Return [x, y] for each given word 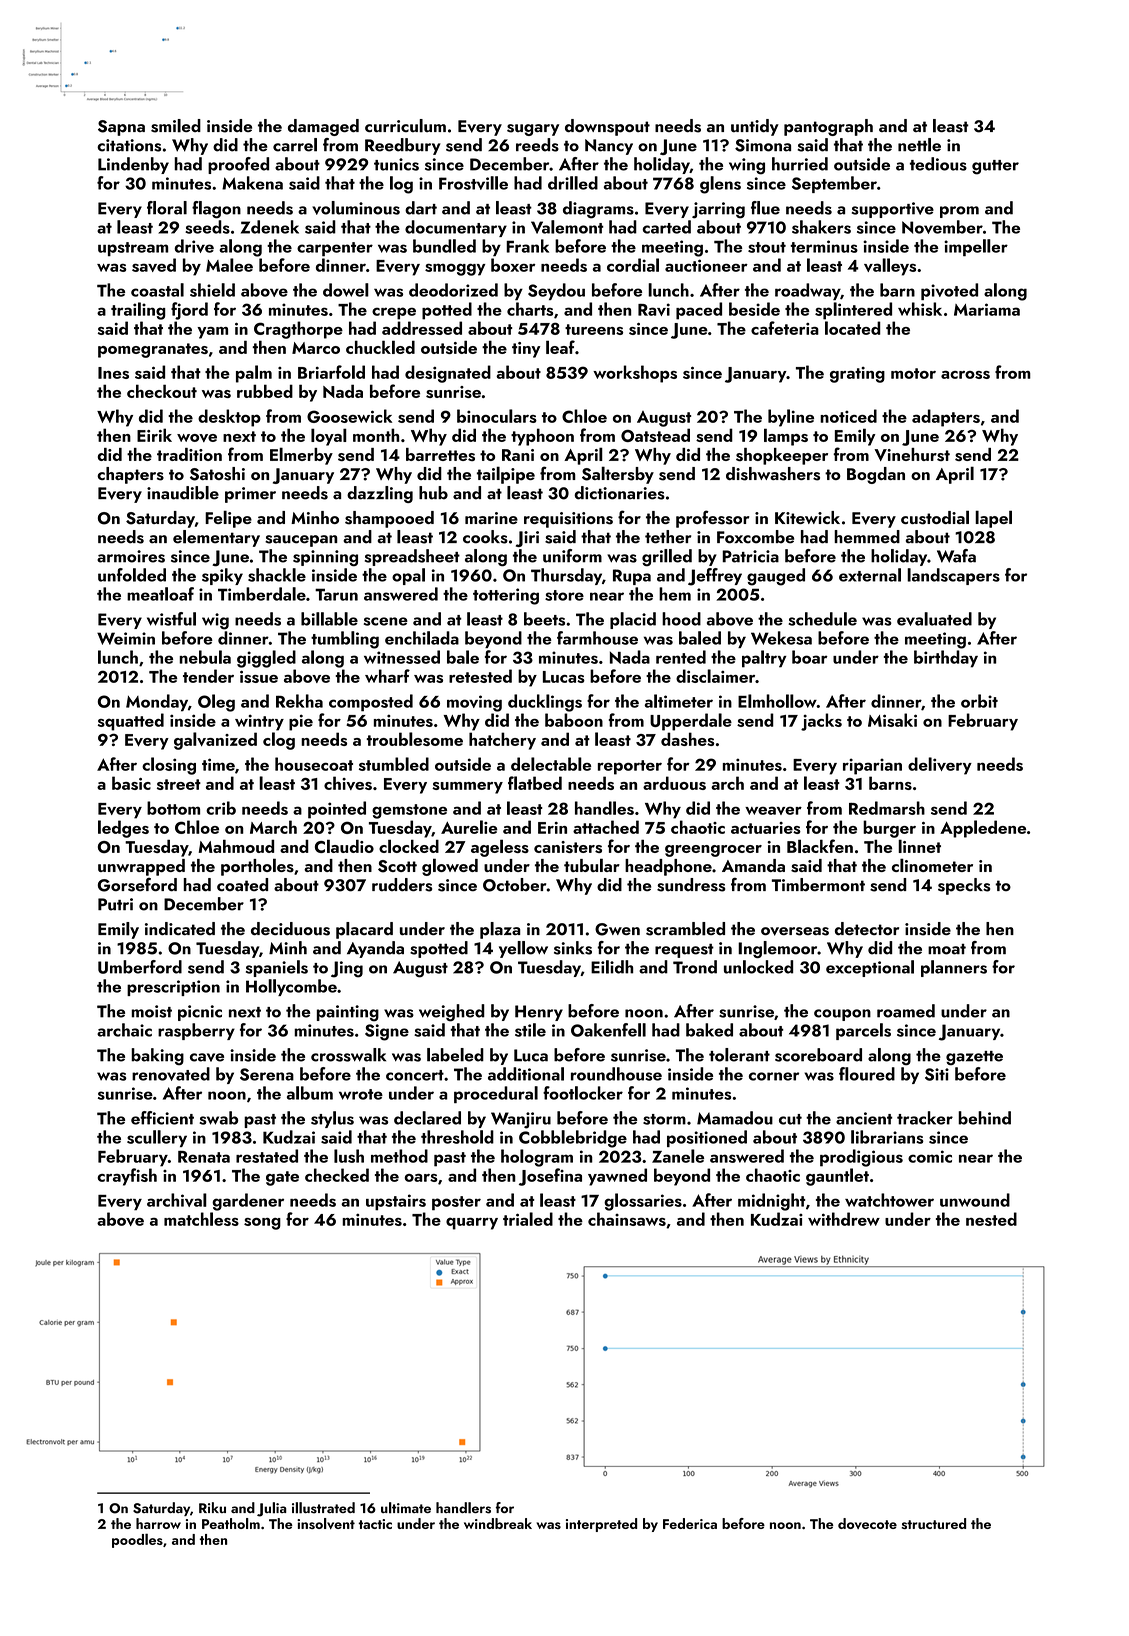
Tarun [336, 594]
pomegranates [153, 350]
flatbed [535, 783]
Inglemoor [777, 949]
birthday [946, 659]
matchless [201, 1219]
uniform [572, 556]
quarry [472, 1223]
